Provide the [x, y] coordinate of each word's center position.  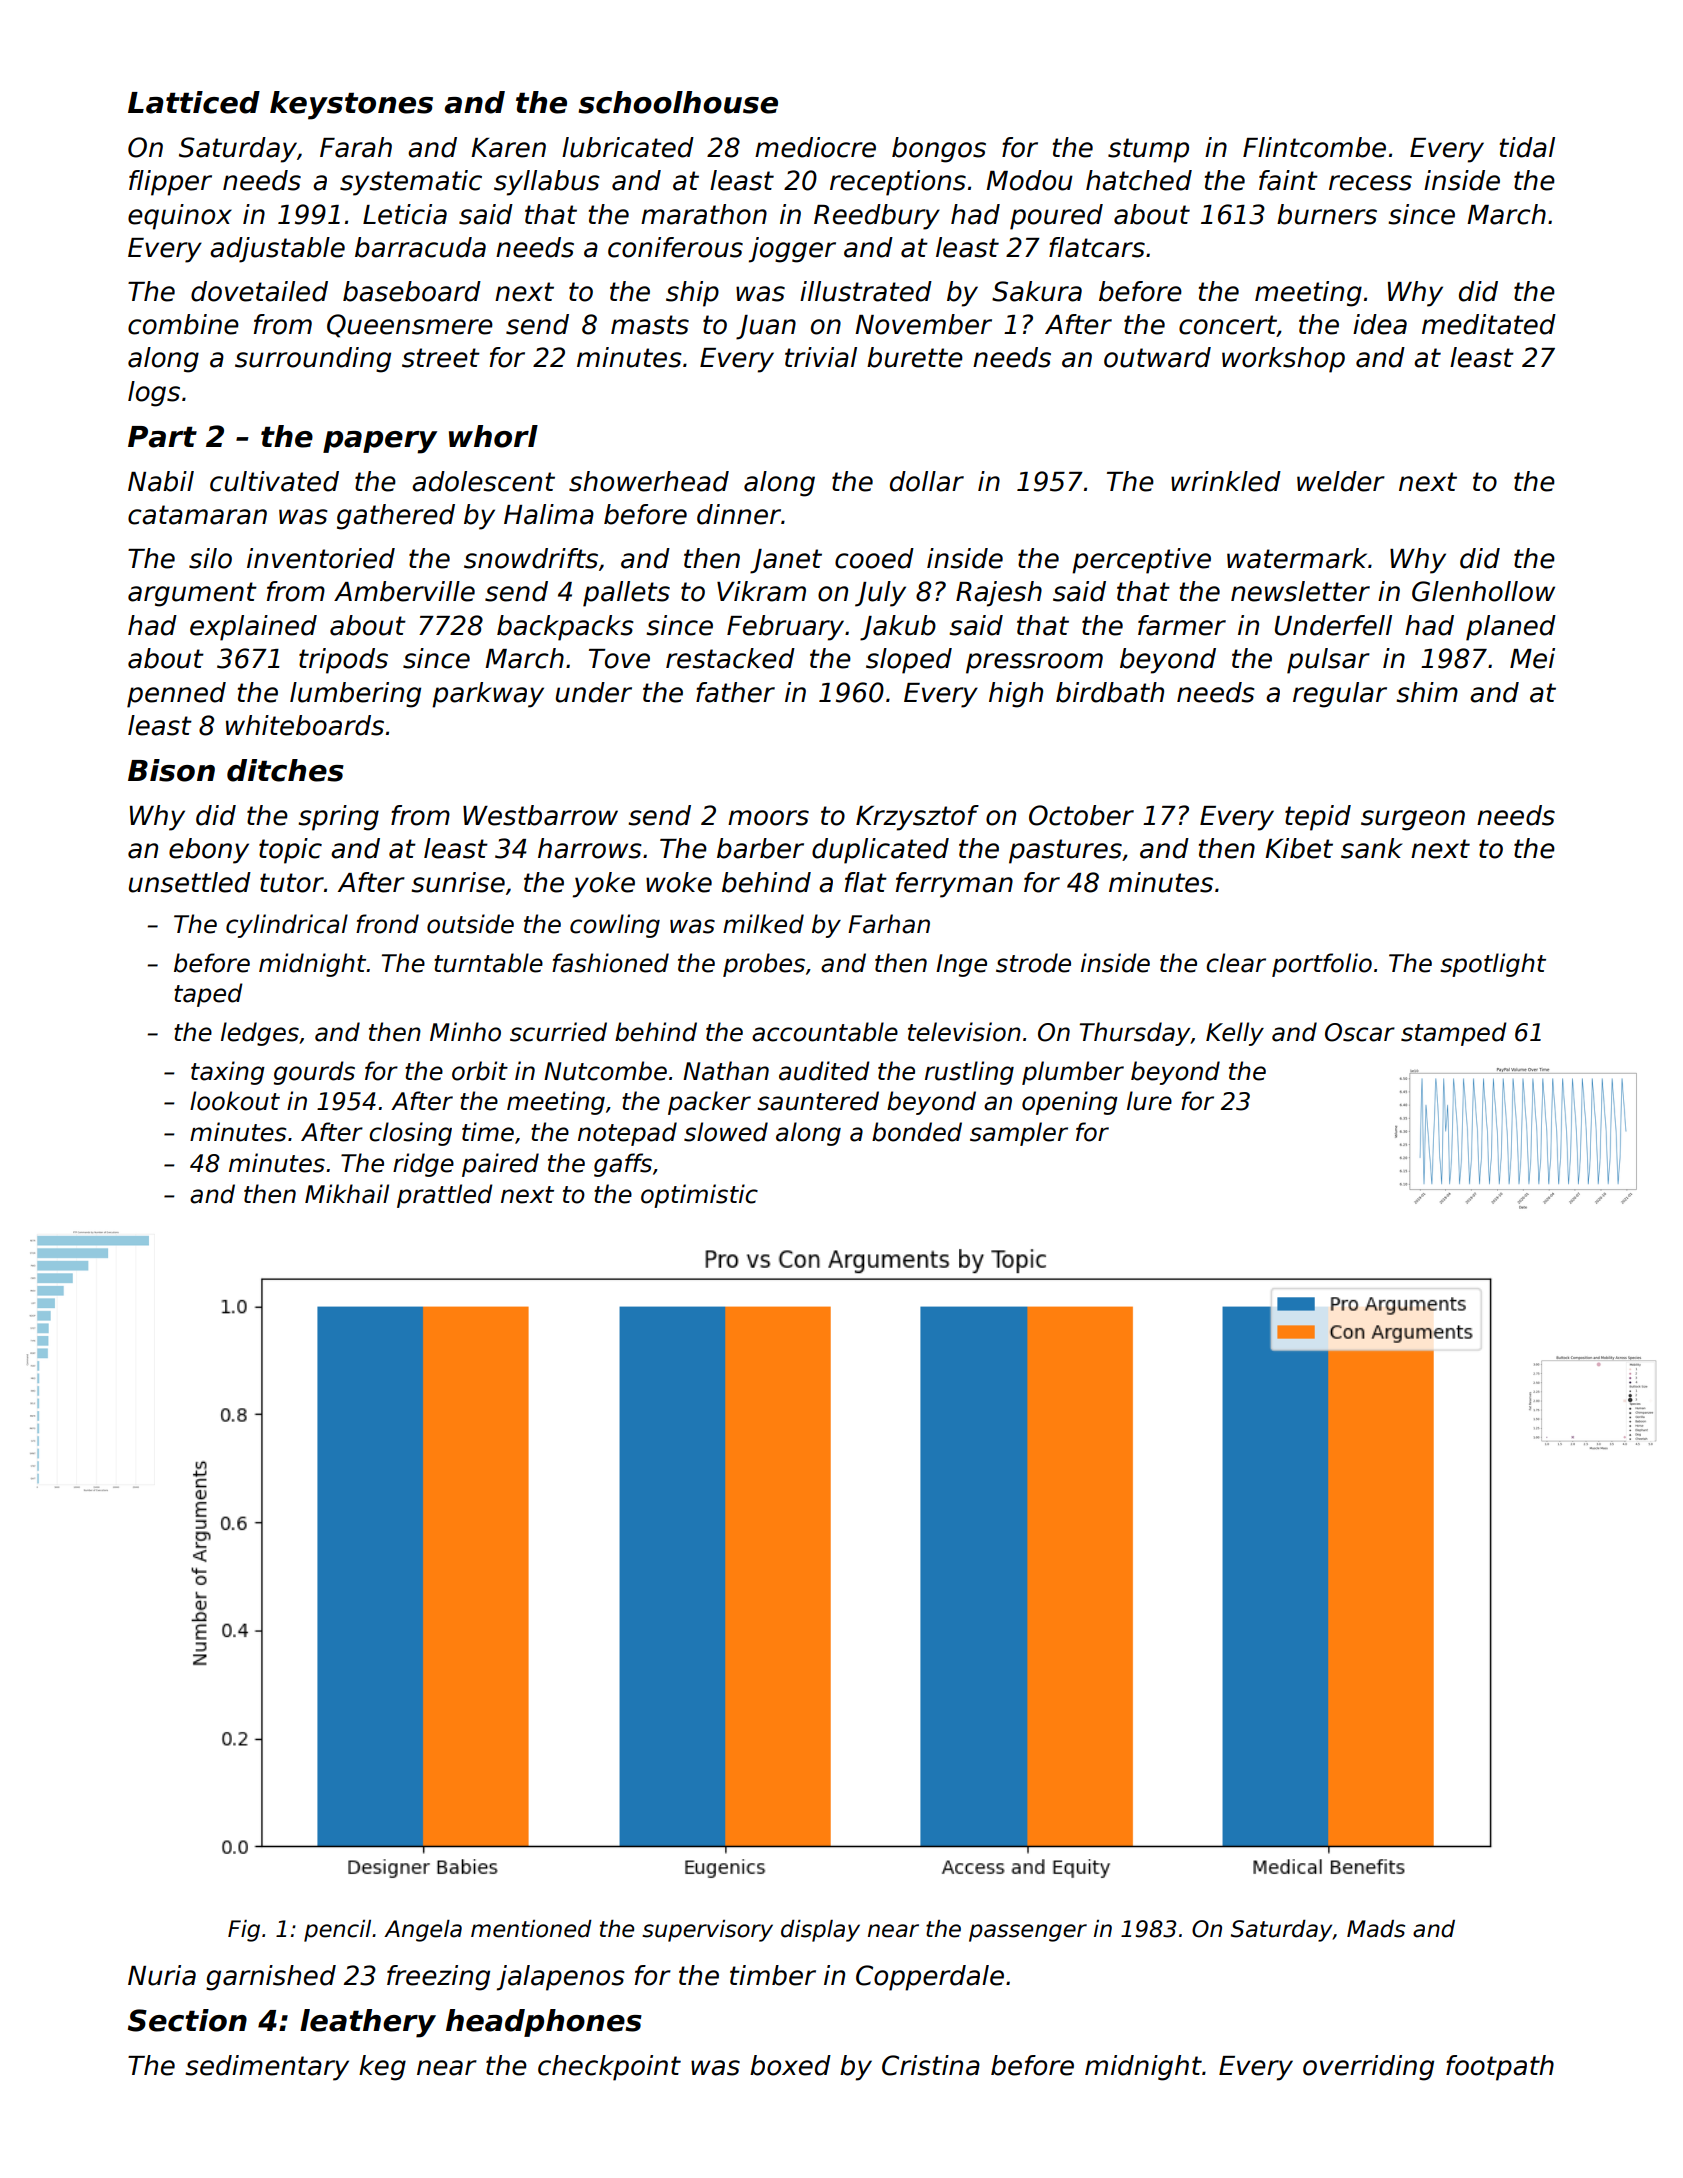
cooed [874, 558]
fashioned [610, 963]
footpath [1500, 2068]
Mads [1376, 1929]
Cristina [931, 2065]
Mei [1532, 658]
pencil [337, 1931]
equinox [180, 217]
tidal [1527, 147]
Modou [1029, 180]
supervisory [707, 1931]
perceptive [1141, 561]
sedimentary [267, 2068]
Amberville [404, 591]
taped [208, 995]
